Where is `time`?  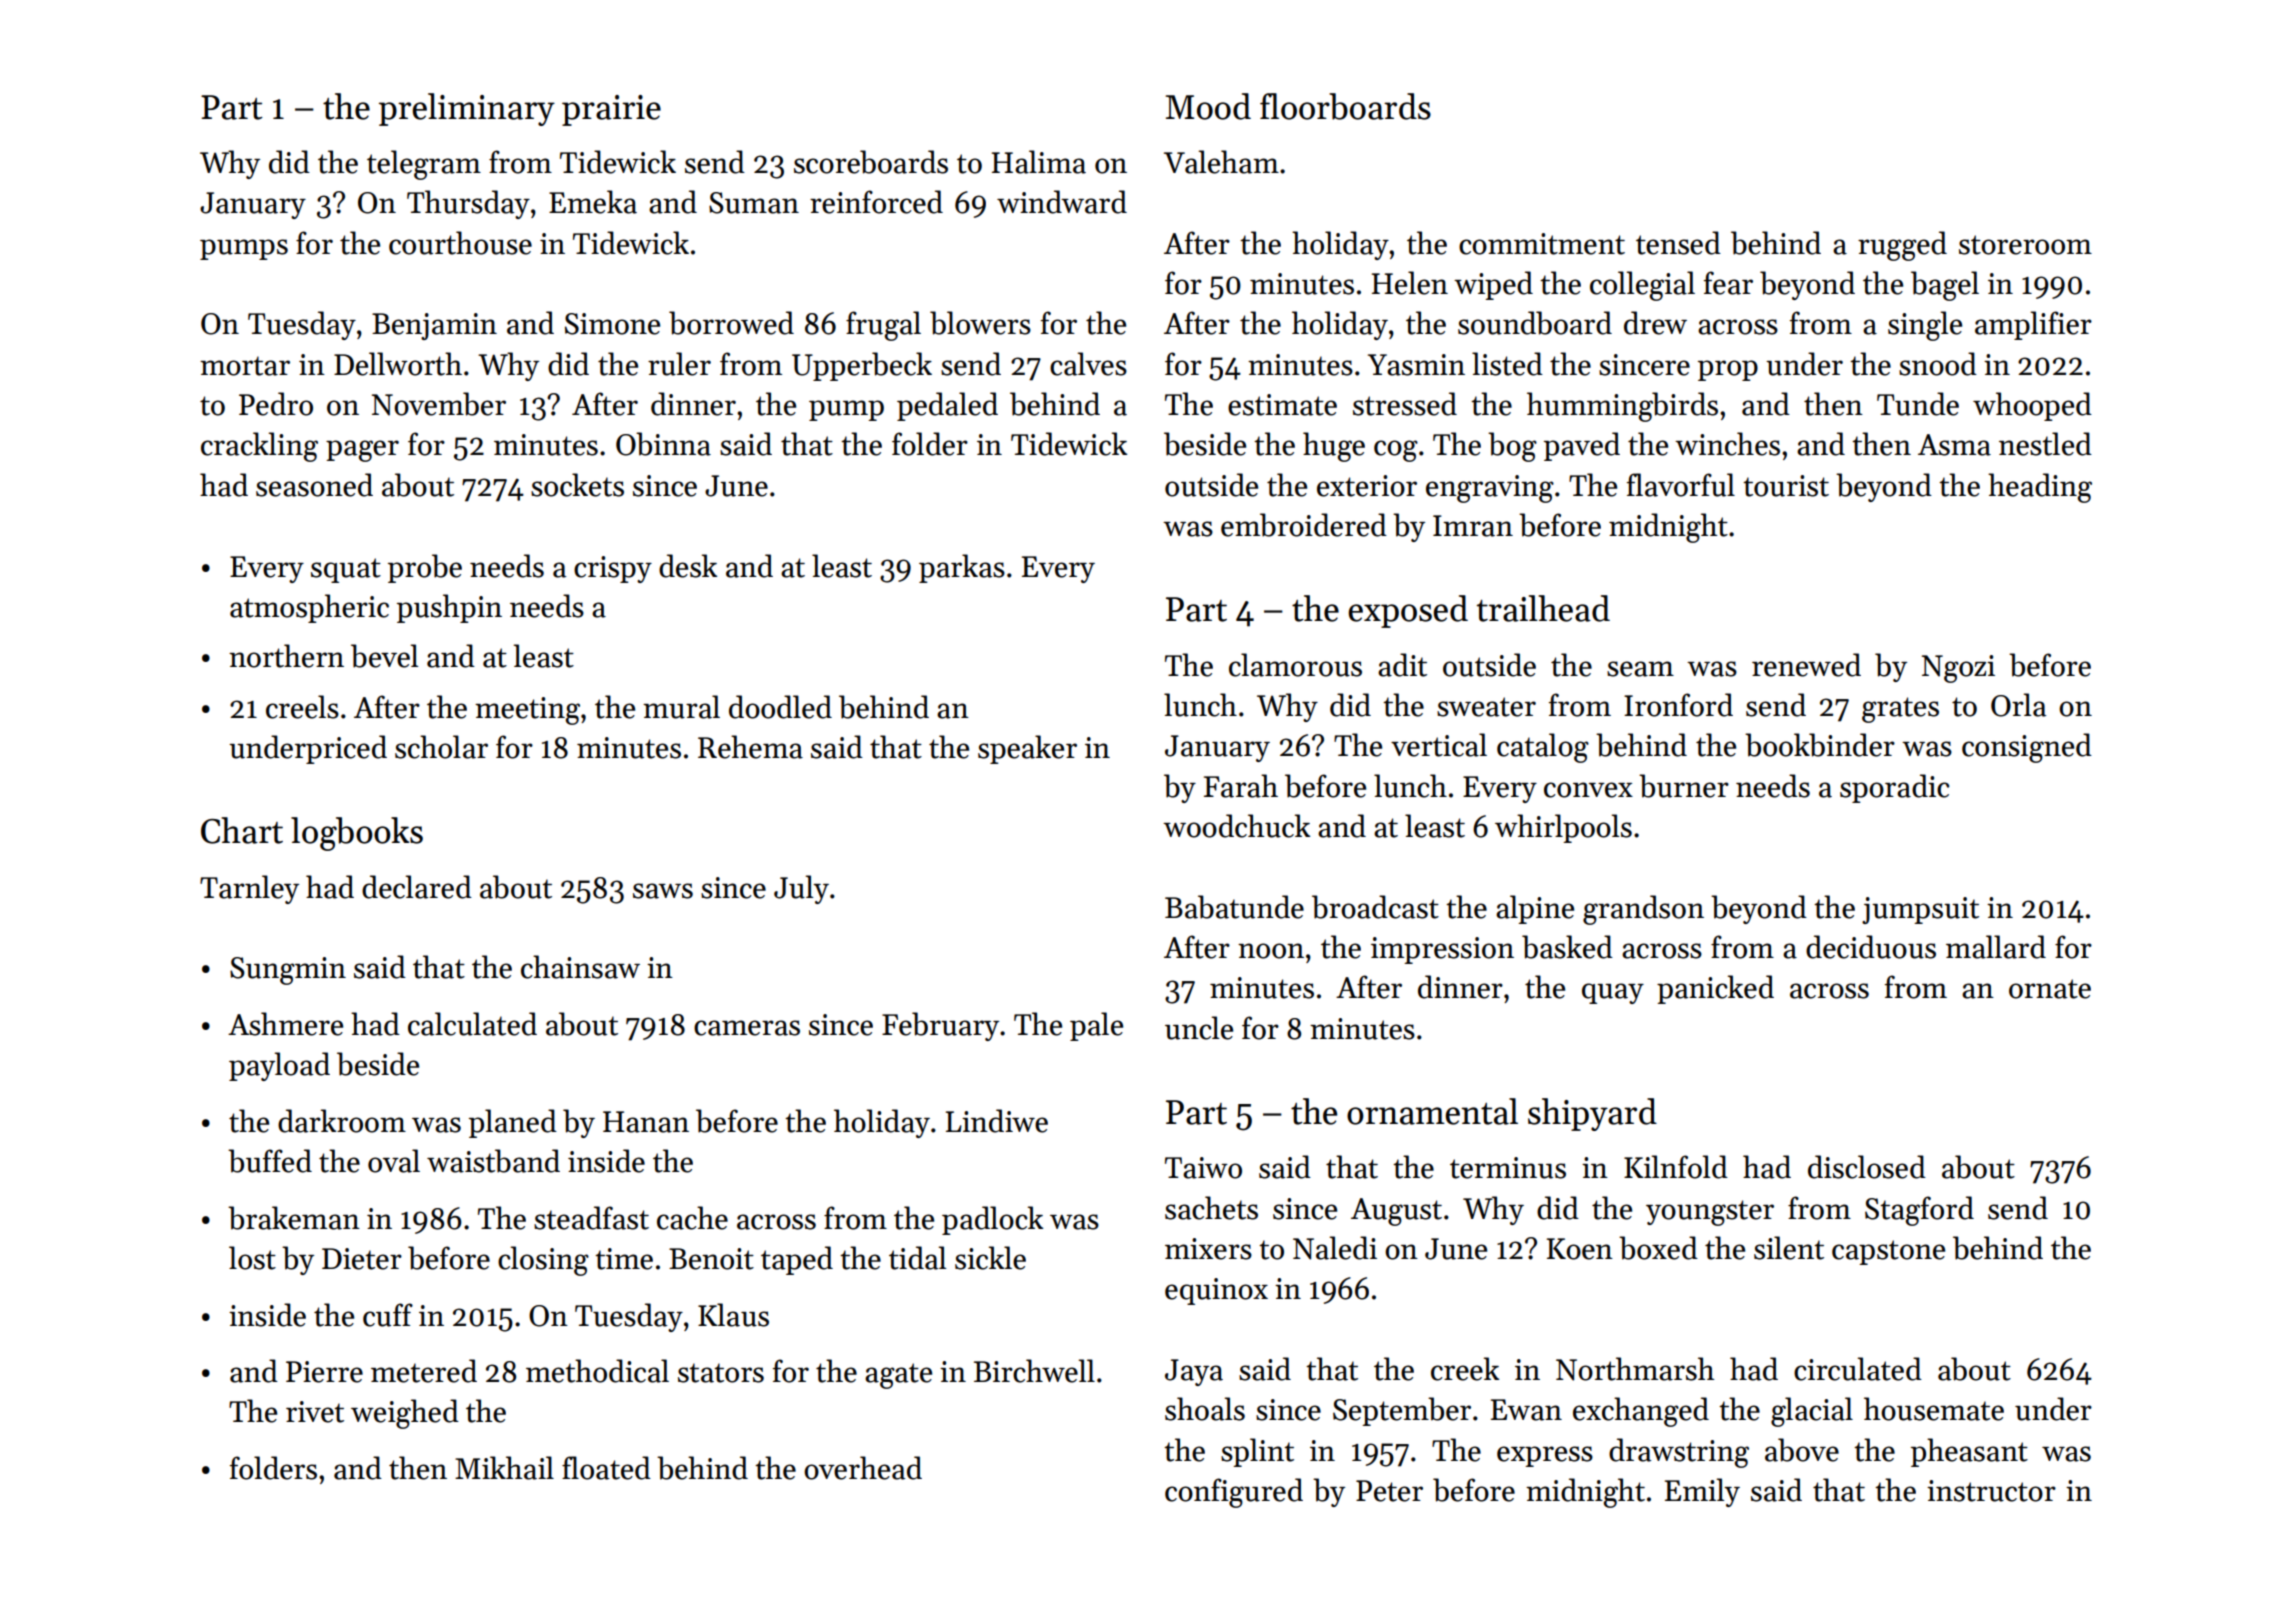 time is located at coordinates (624, 1259).
